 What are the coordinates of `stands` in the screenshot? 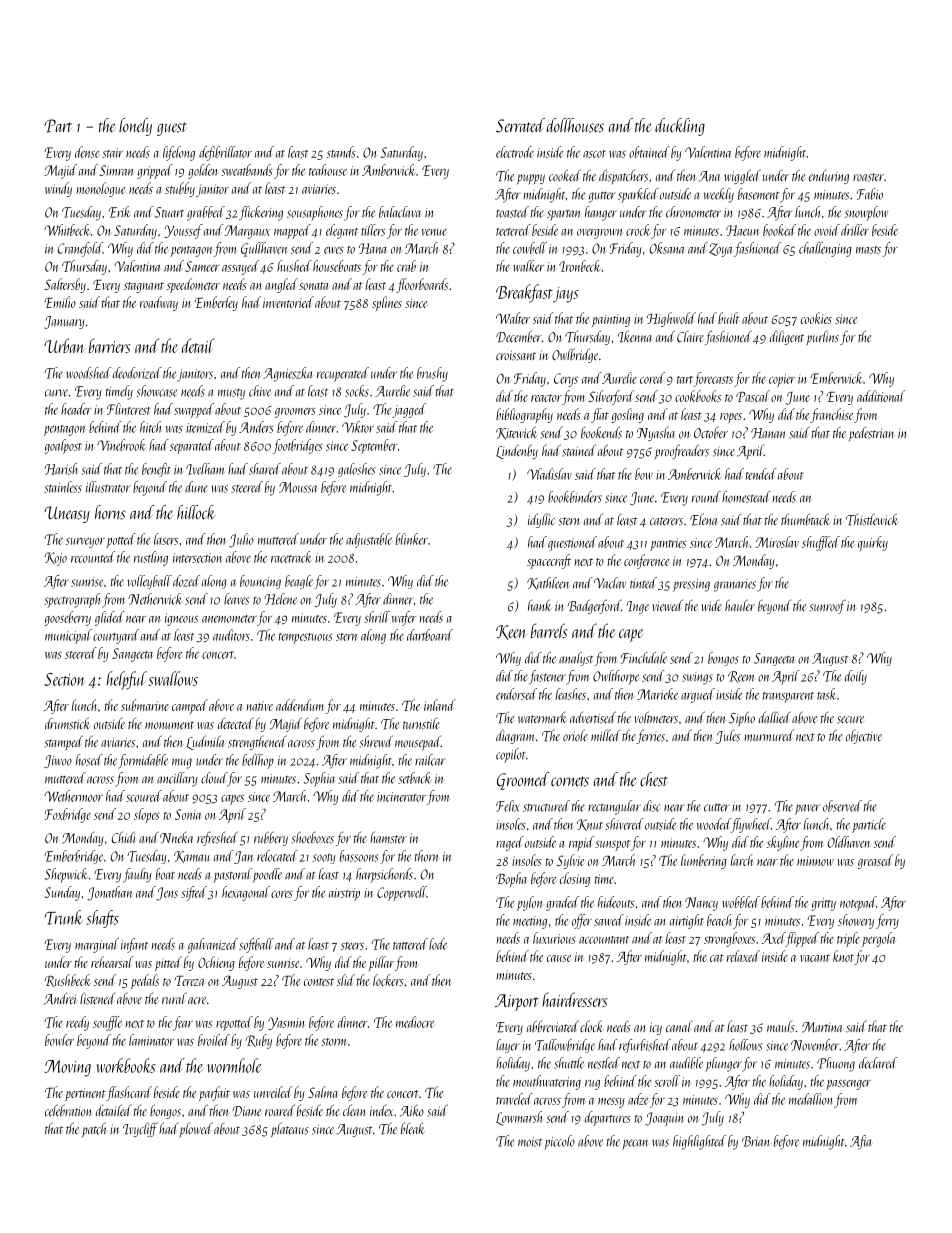 It's located at (341, 152).
